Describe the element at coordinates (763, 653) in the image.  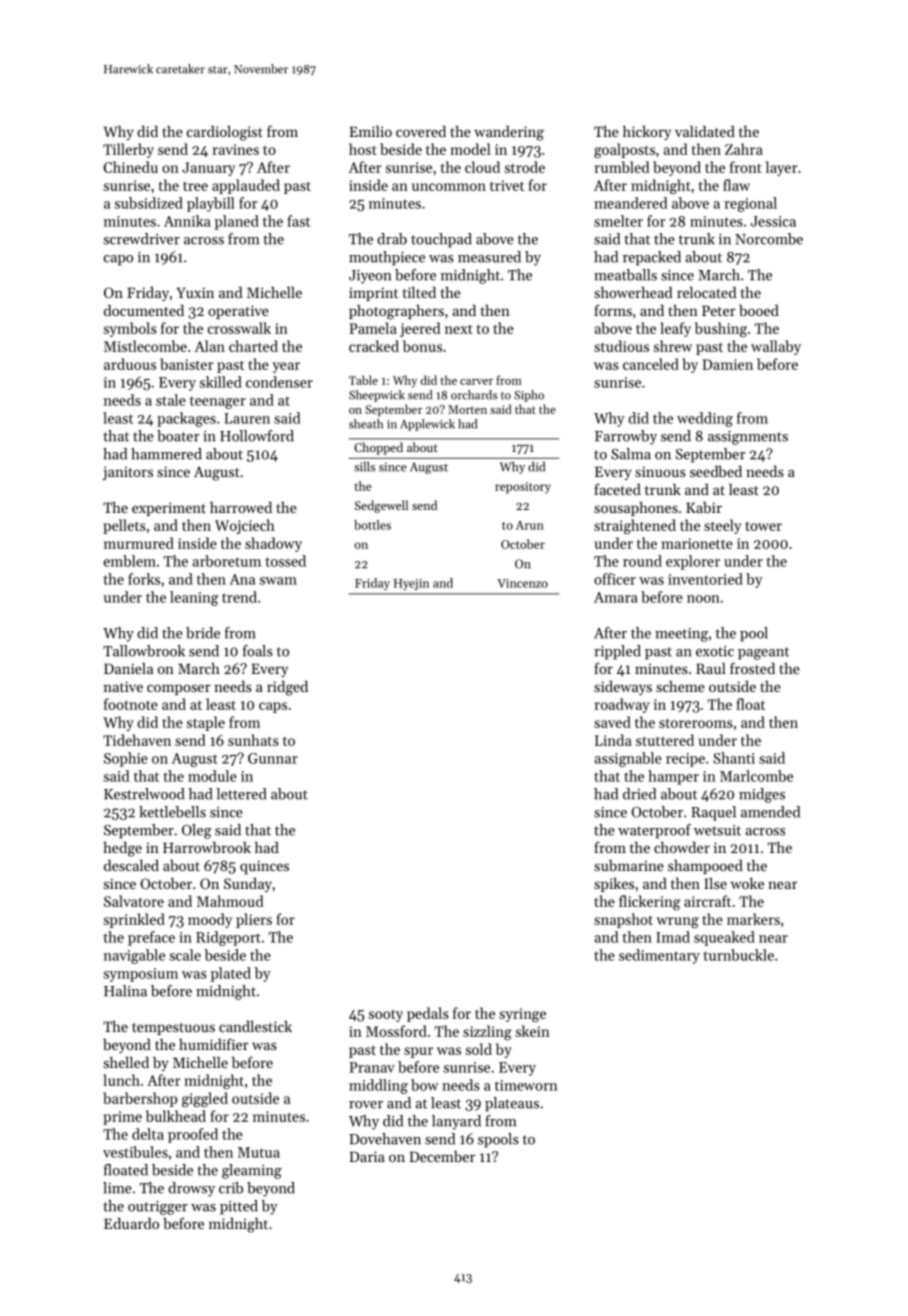
I see `pageant` at that location.
